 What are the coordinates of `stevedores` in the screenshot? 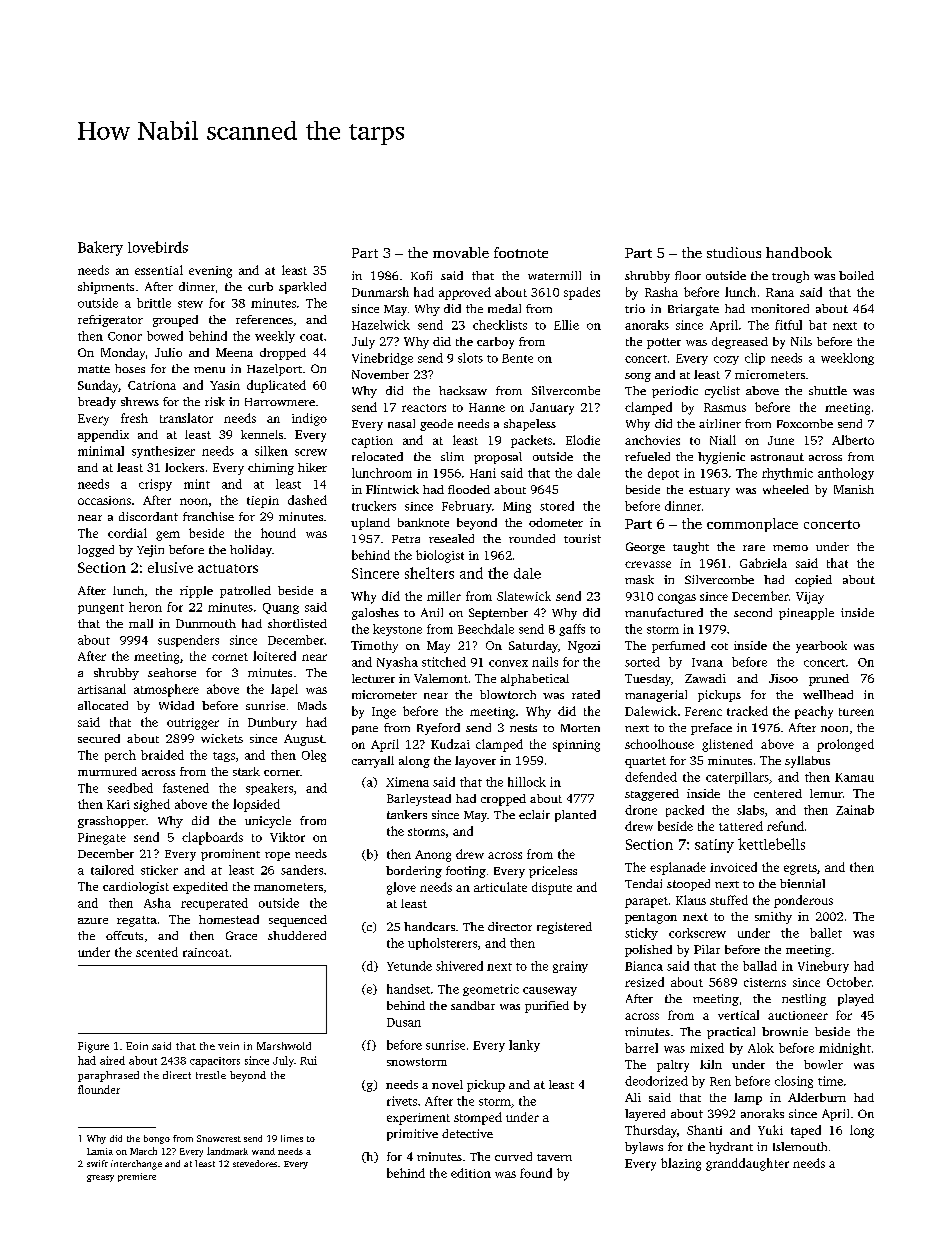 It's located at (255, 1163).
